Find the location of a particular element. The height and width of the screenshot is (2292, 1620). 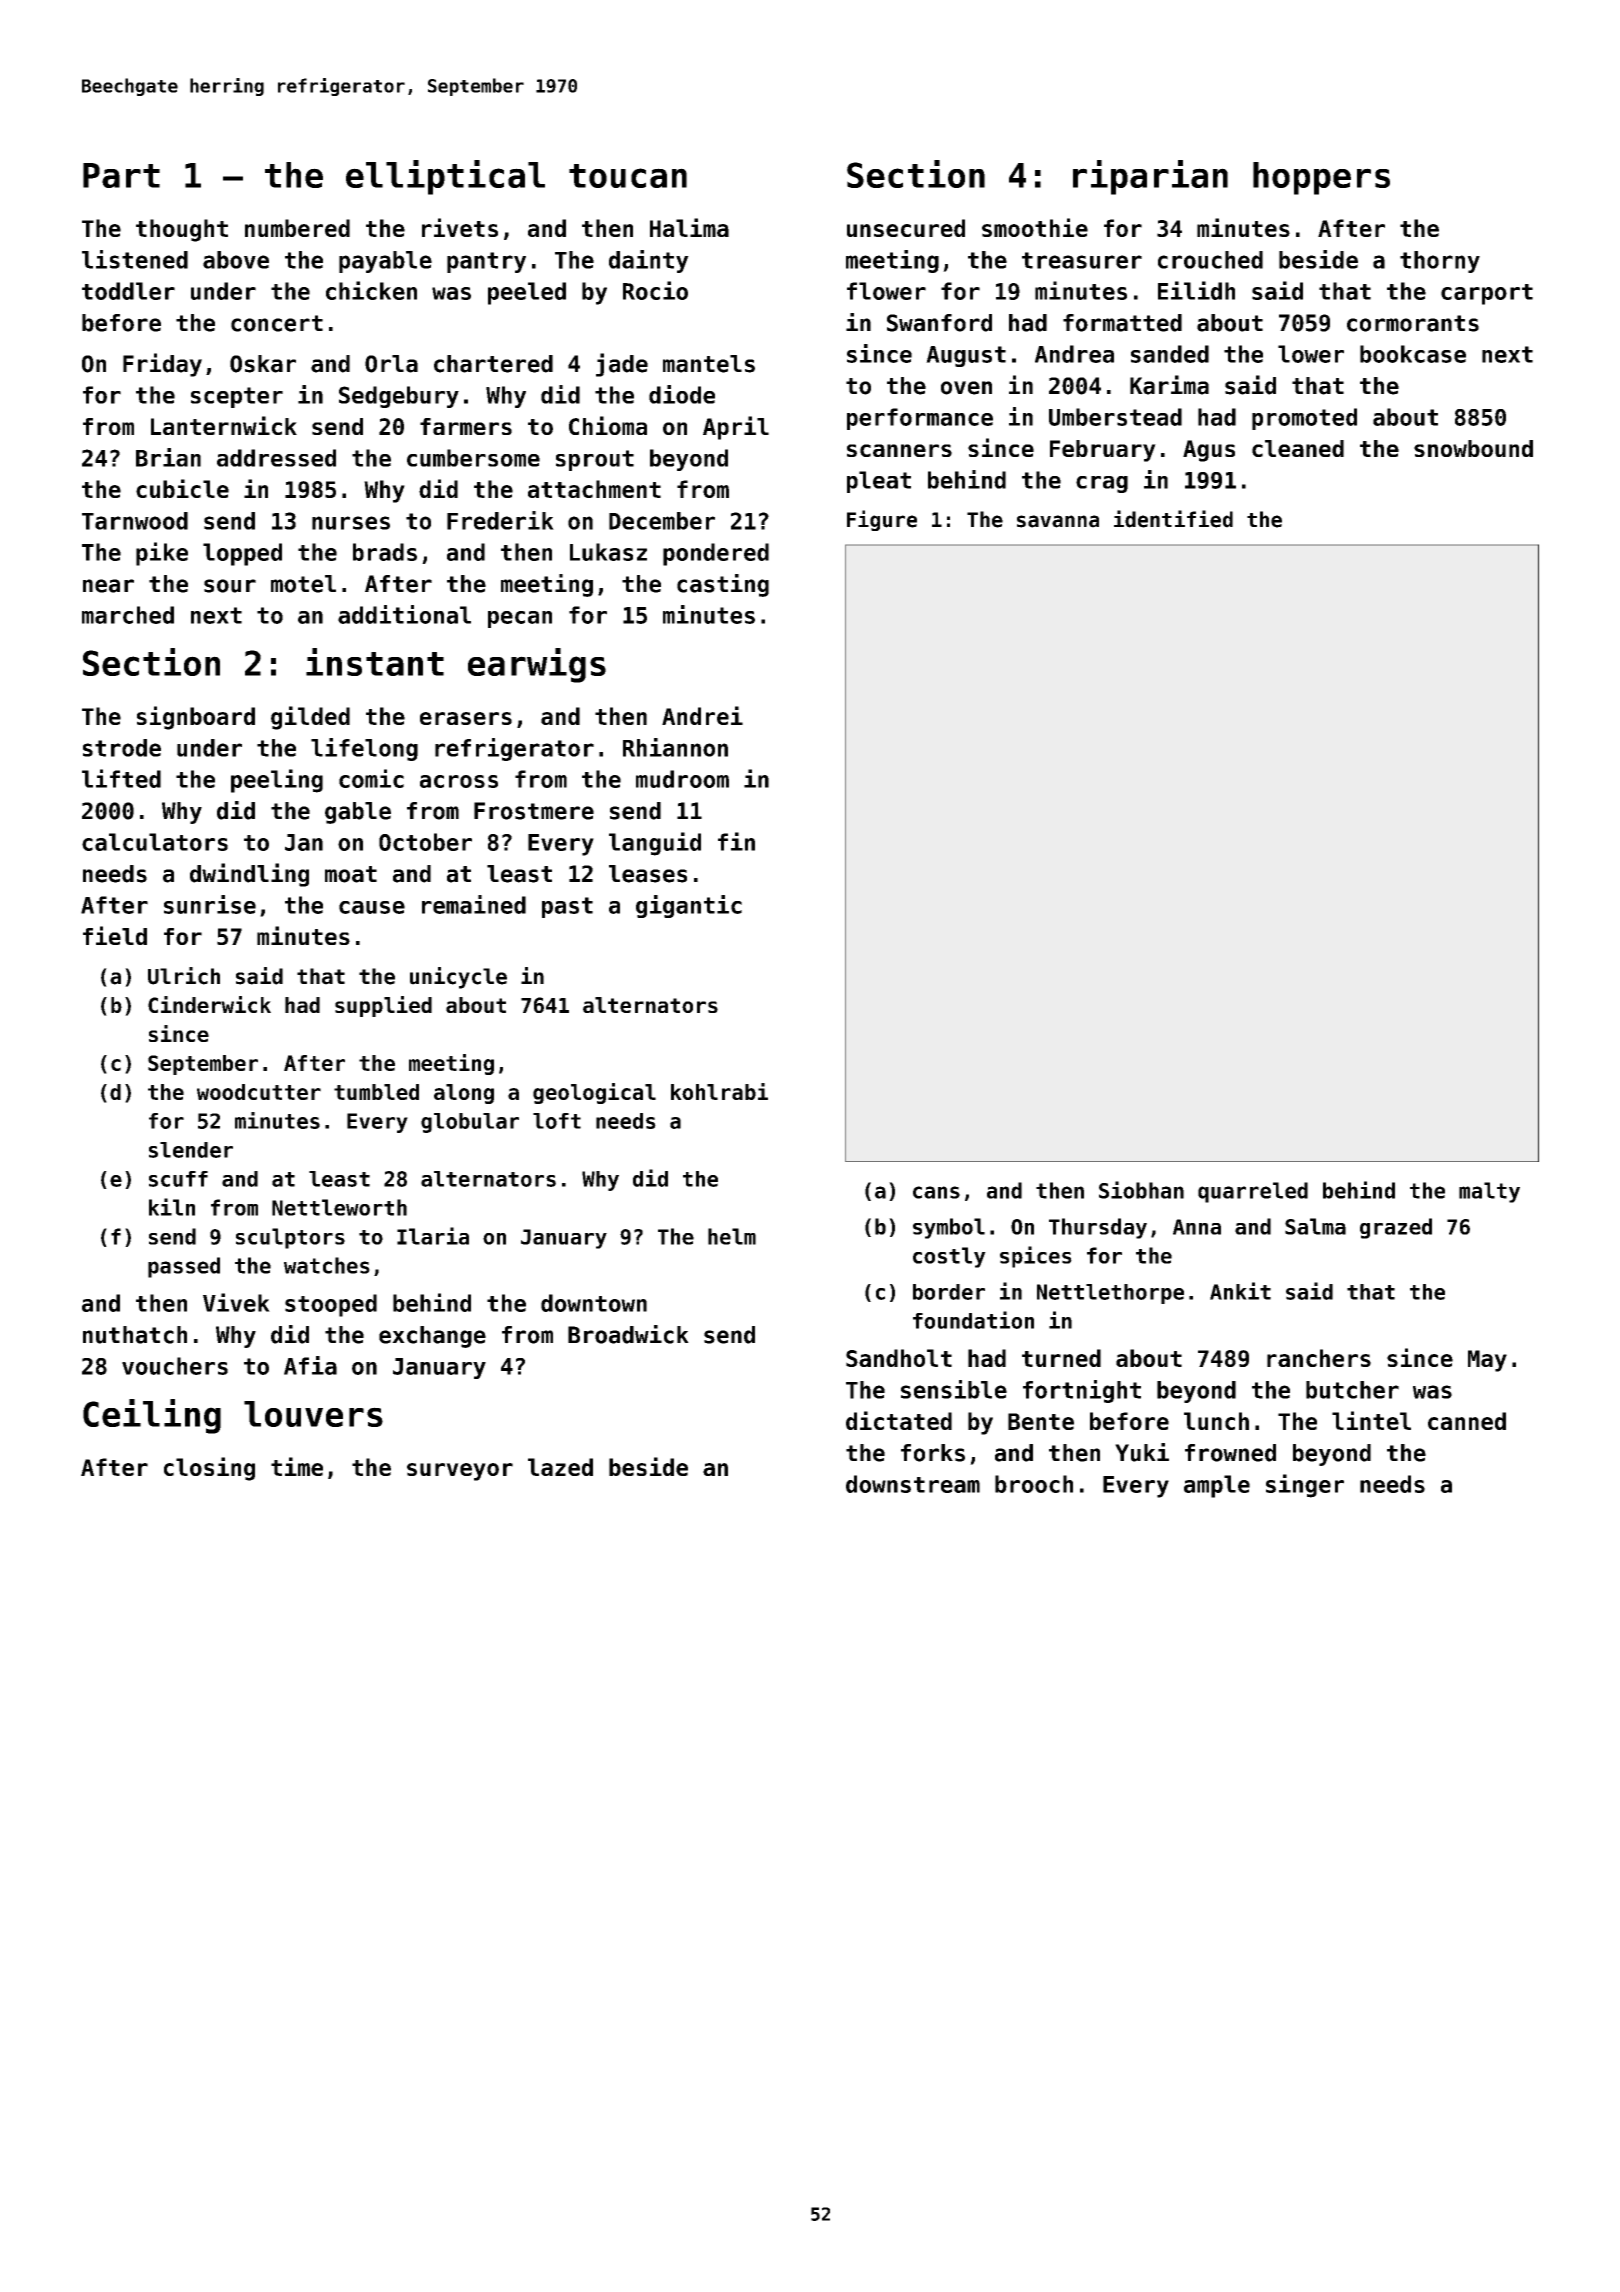

Ceiling is located at coordinates (152, 1416).
